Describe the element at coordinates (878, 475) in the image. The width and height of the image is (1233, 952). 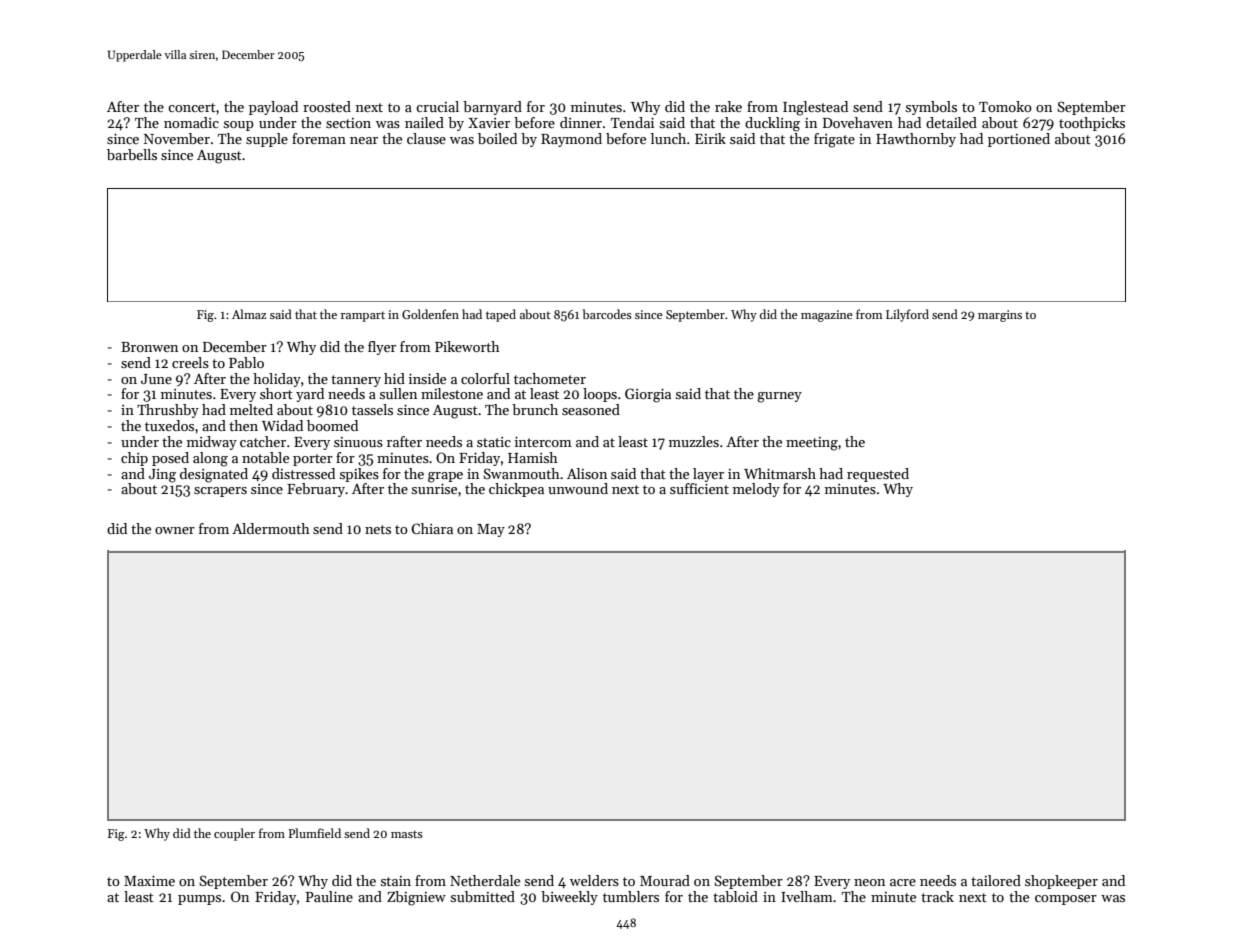
I see `requested` at that location.
